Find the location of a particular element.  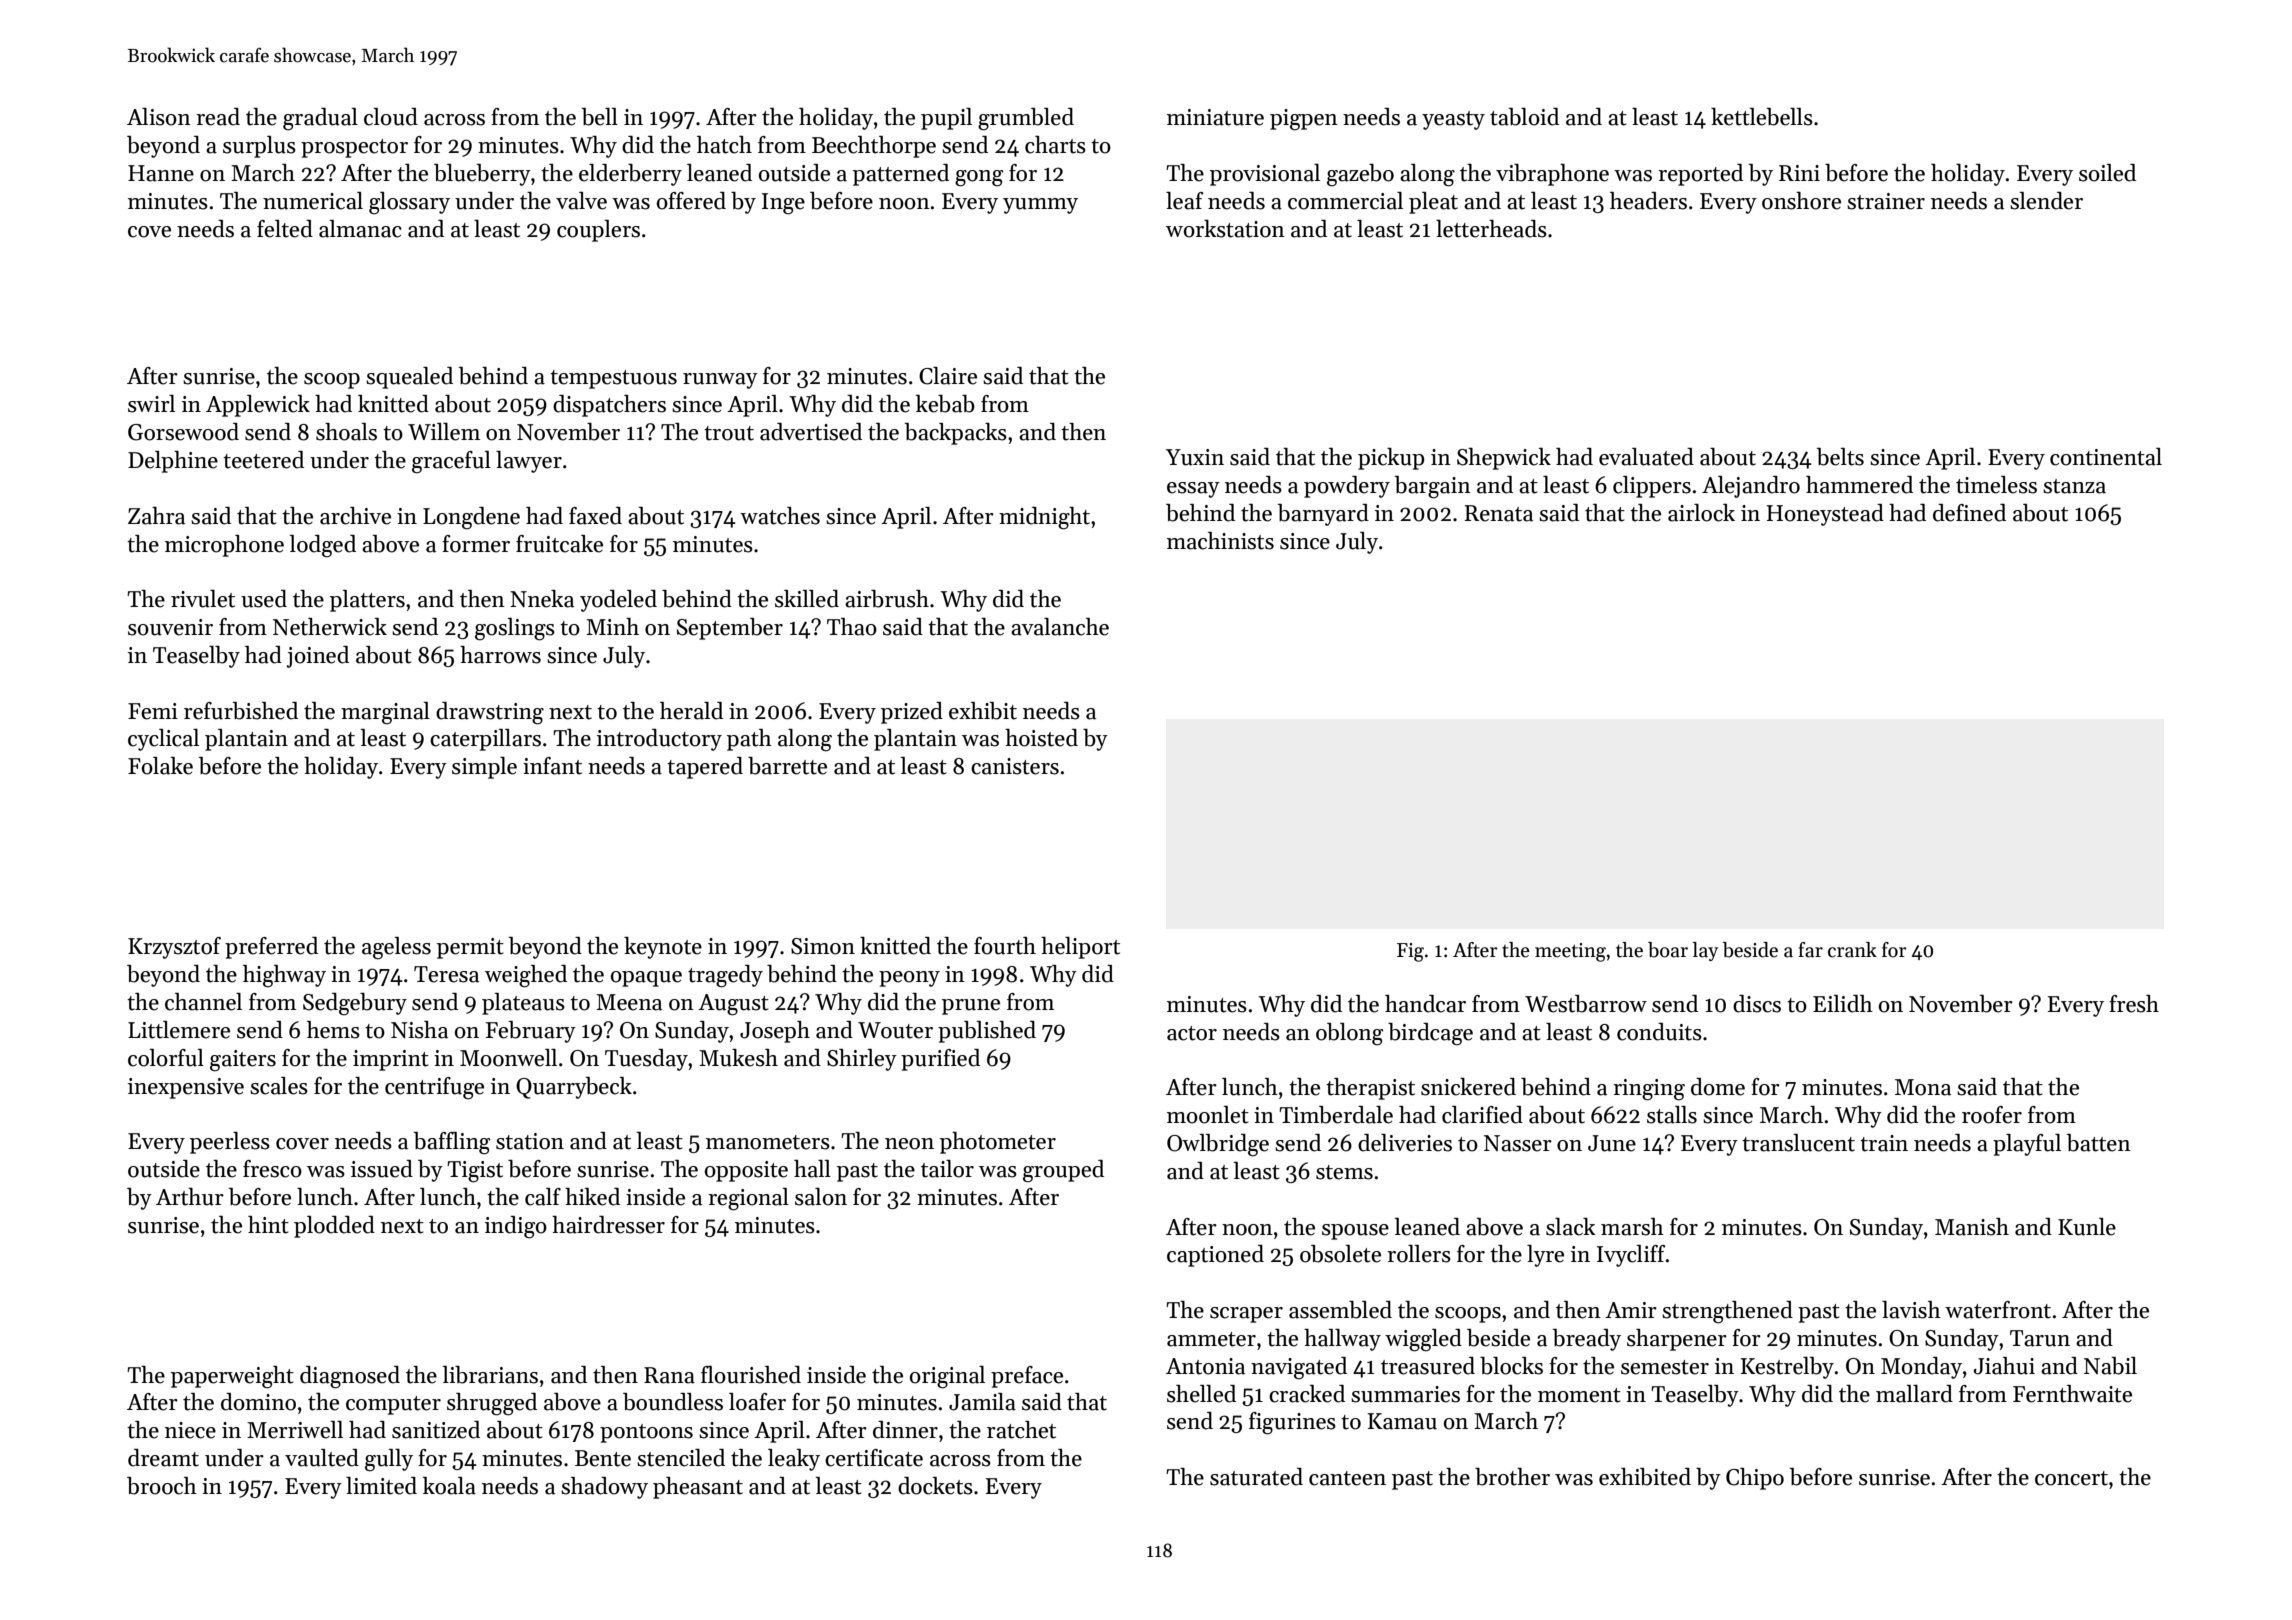

belts is located at coordinates (1840, 457).
